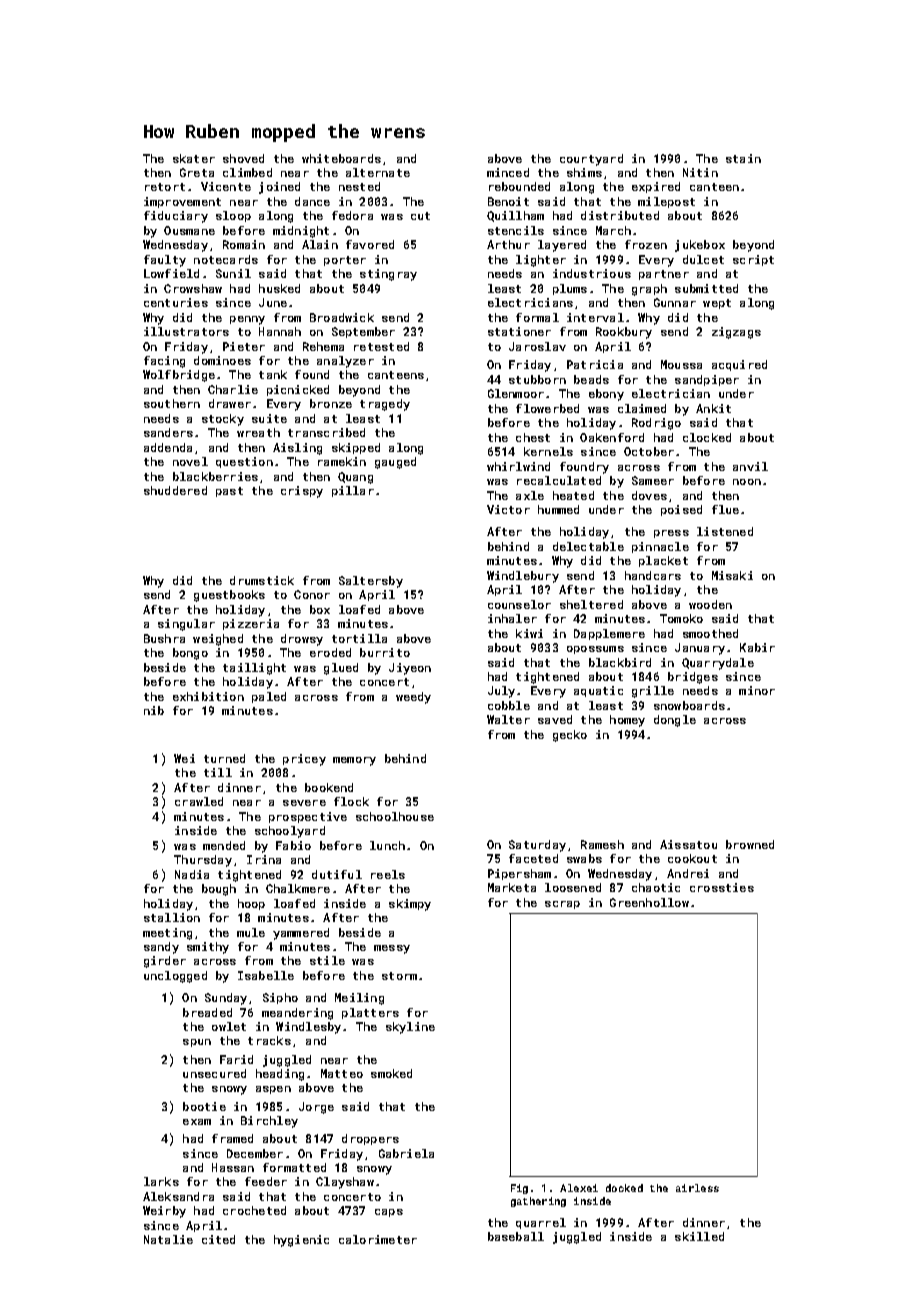 The image size is (924, 1314). I want to click on graph, so click(649, 290).
